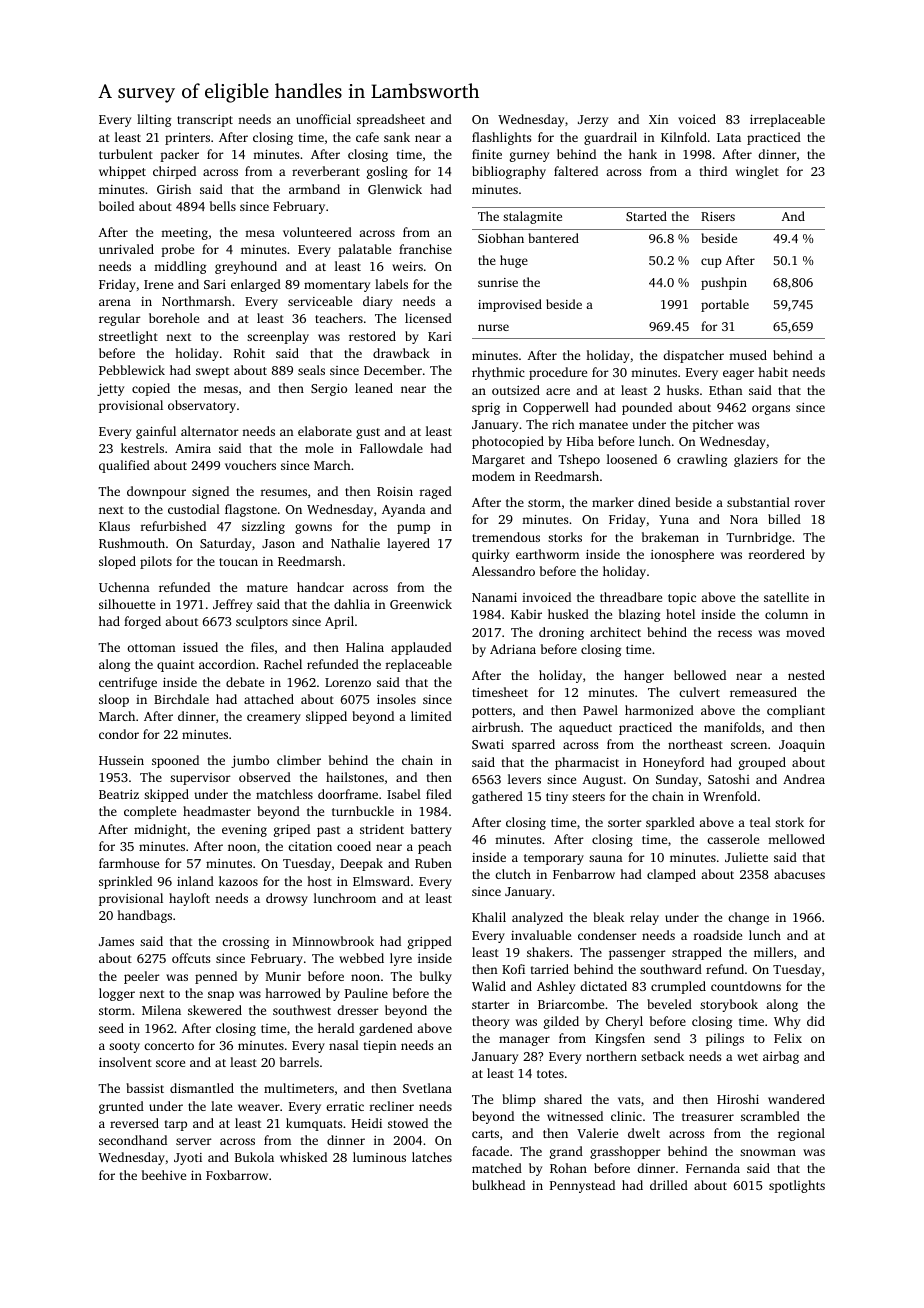 This image has height=1308, width=924. What do you see at coordinates (557, 798) in the image?
I see `tiny` at bounding box center [557, 798].
